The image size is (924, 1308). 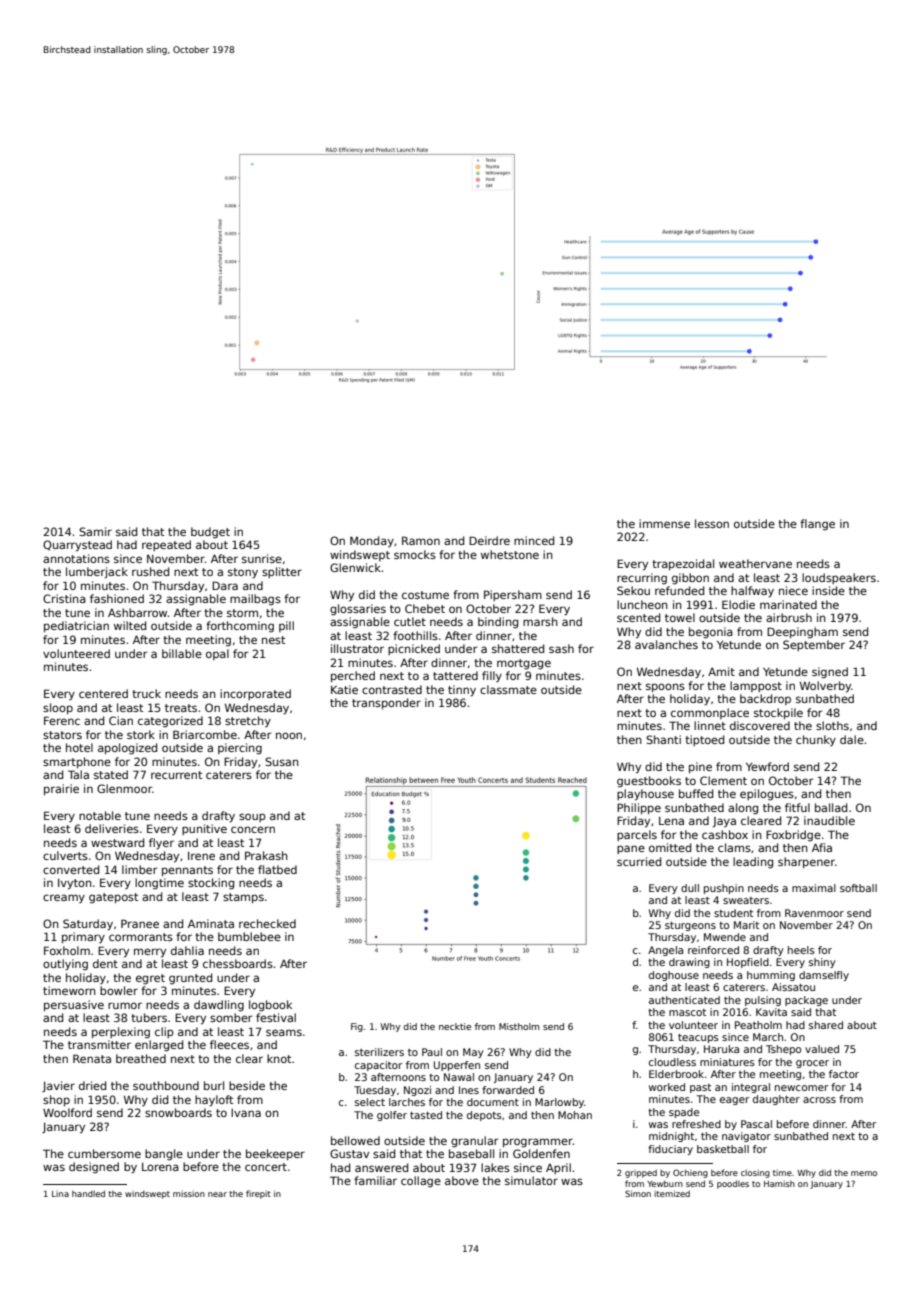 What do you see at coordinates (204, 829) in the image?
I see `punitive` at bounding box center [204, 829].
